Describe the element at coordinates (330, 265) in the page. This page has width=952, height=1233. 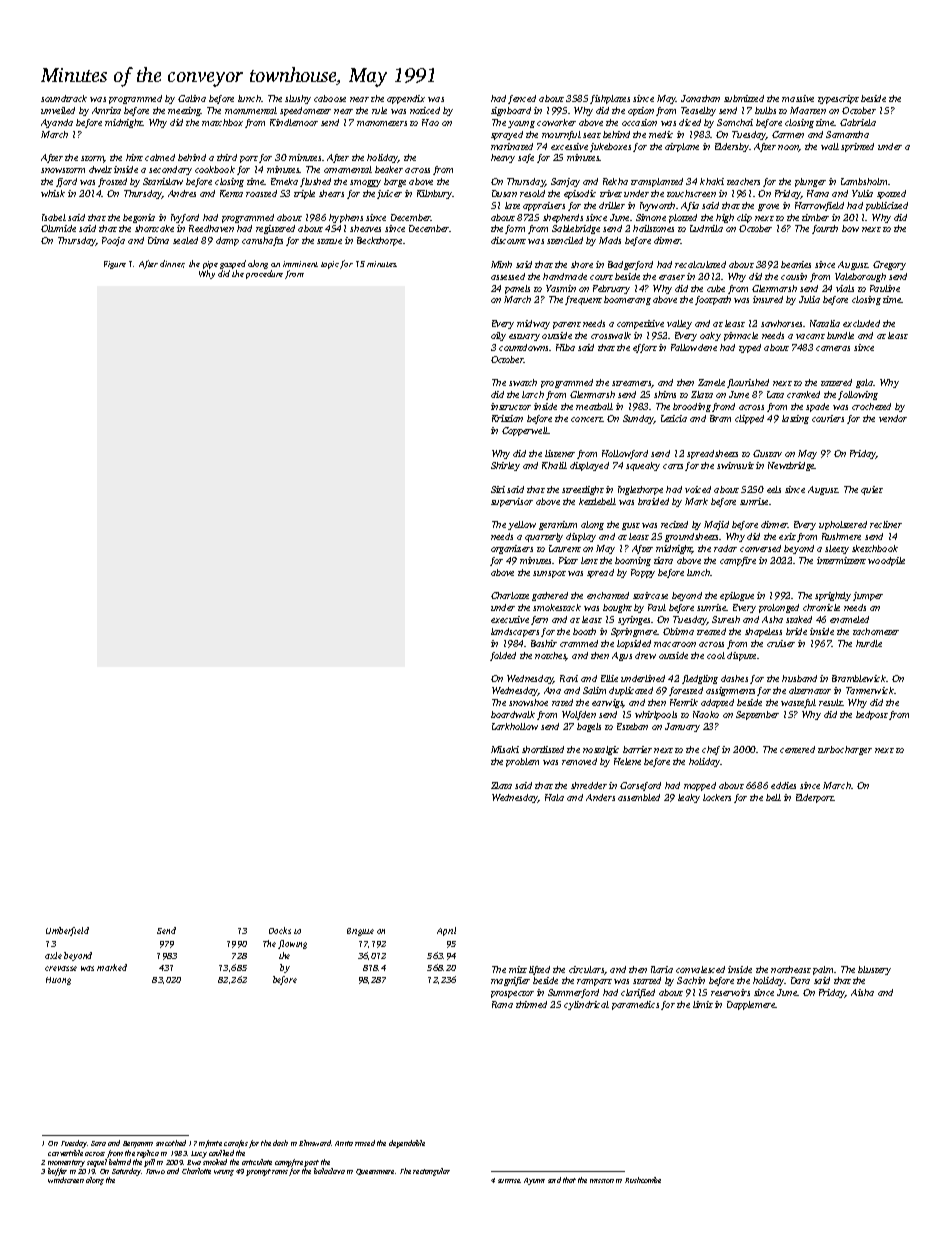
I see `topic` at that location.
